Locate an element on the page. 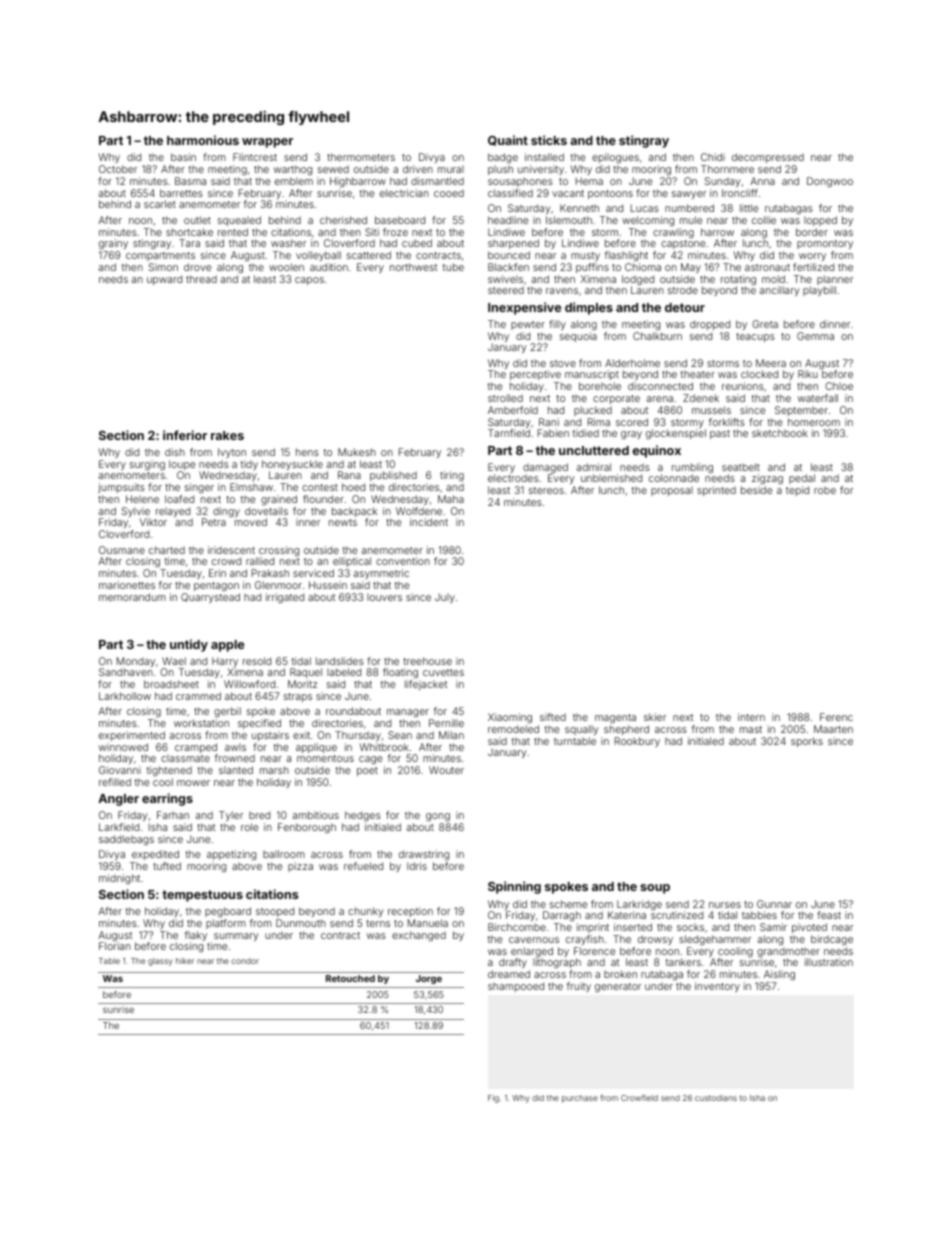 This image has width=952, height=1233. skier is located at coordinates (655, 717).
